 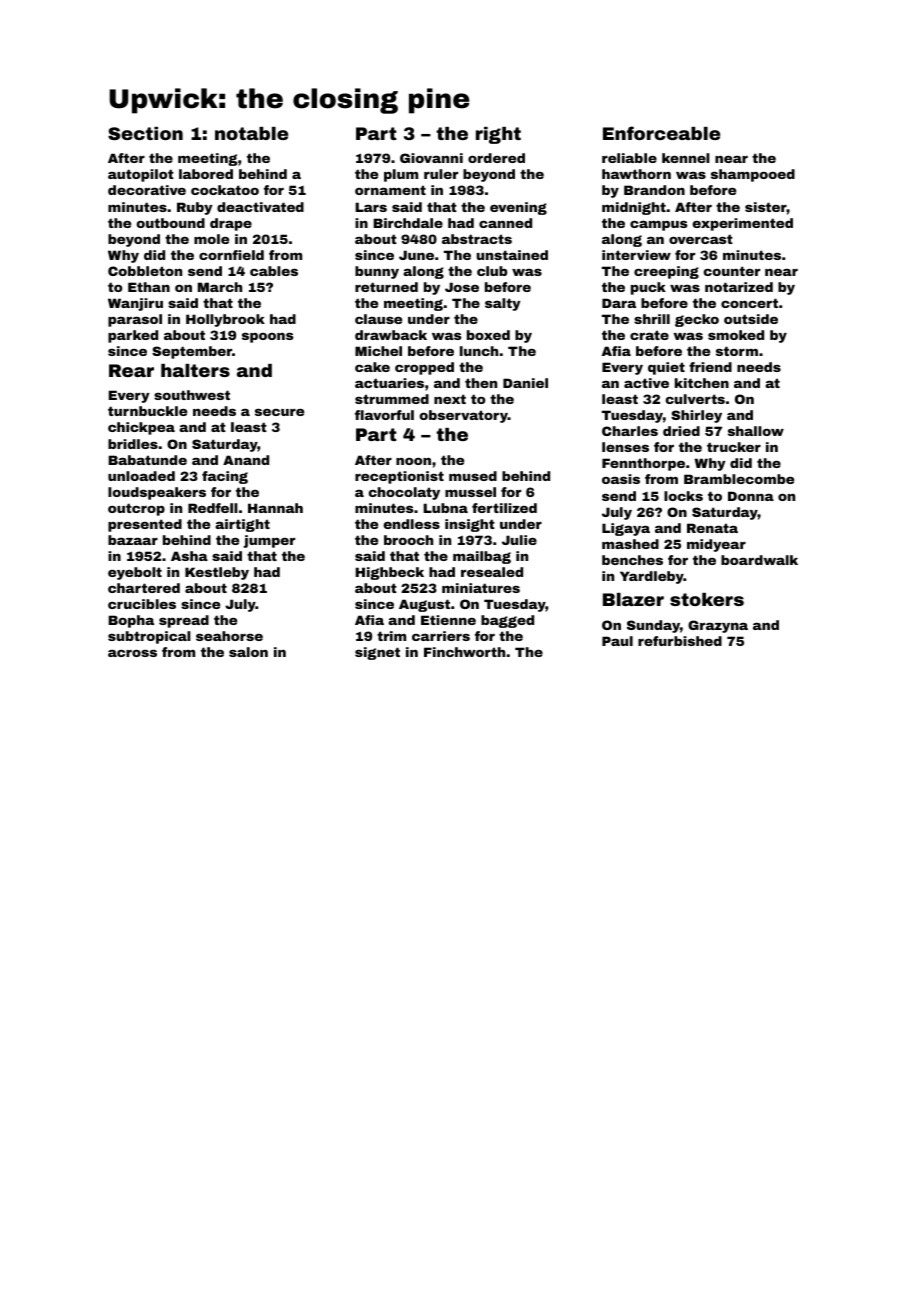 What do you see at coordinates (518, 208) in the page?
I see `evening` at bounding box center [518, 208].
